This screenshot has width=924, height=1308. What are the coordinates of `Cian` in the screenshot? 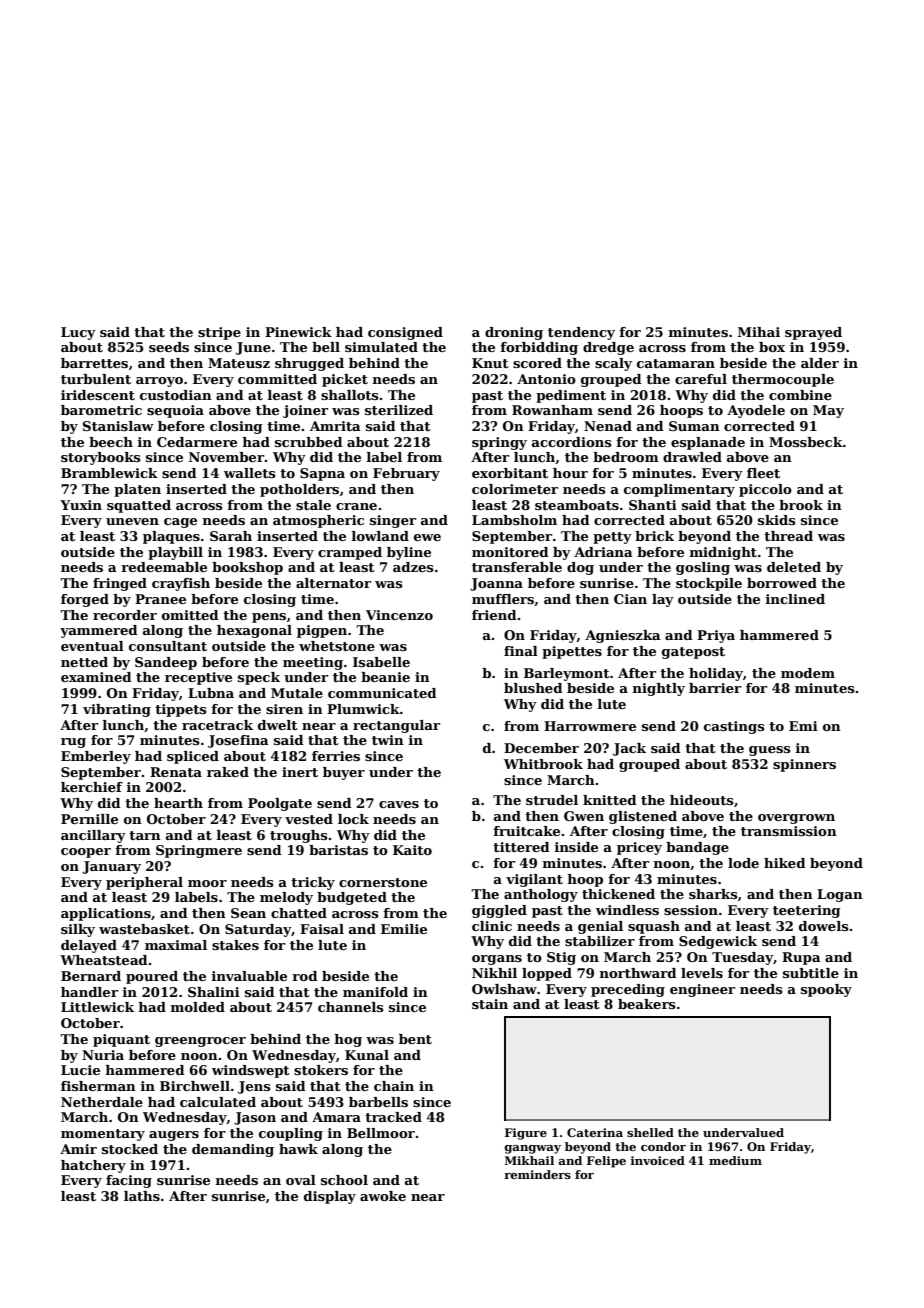 It's located at (630, 599).
